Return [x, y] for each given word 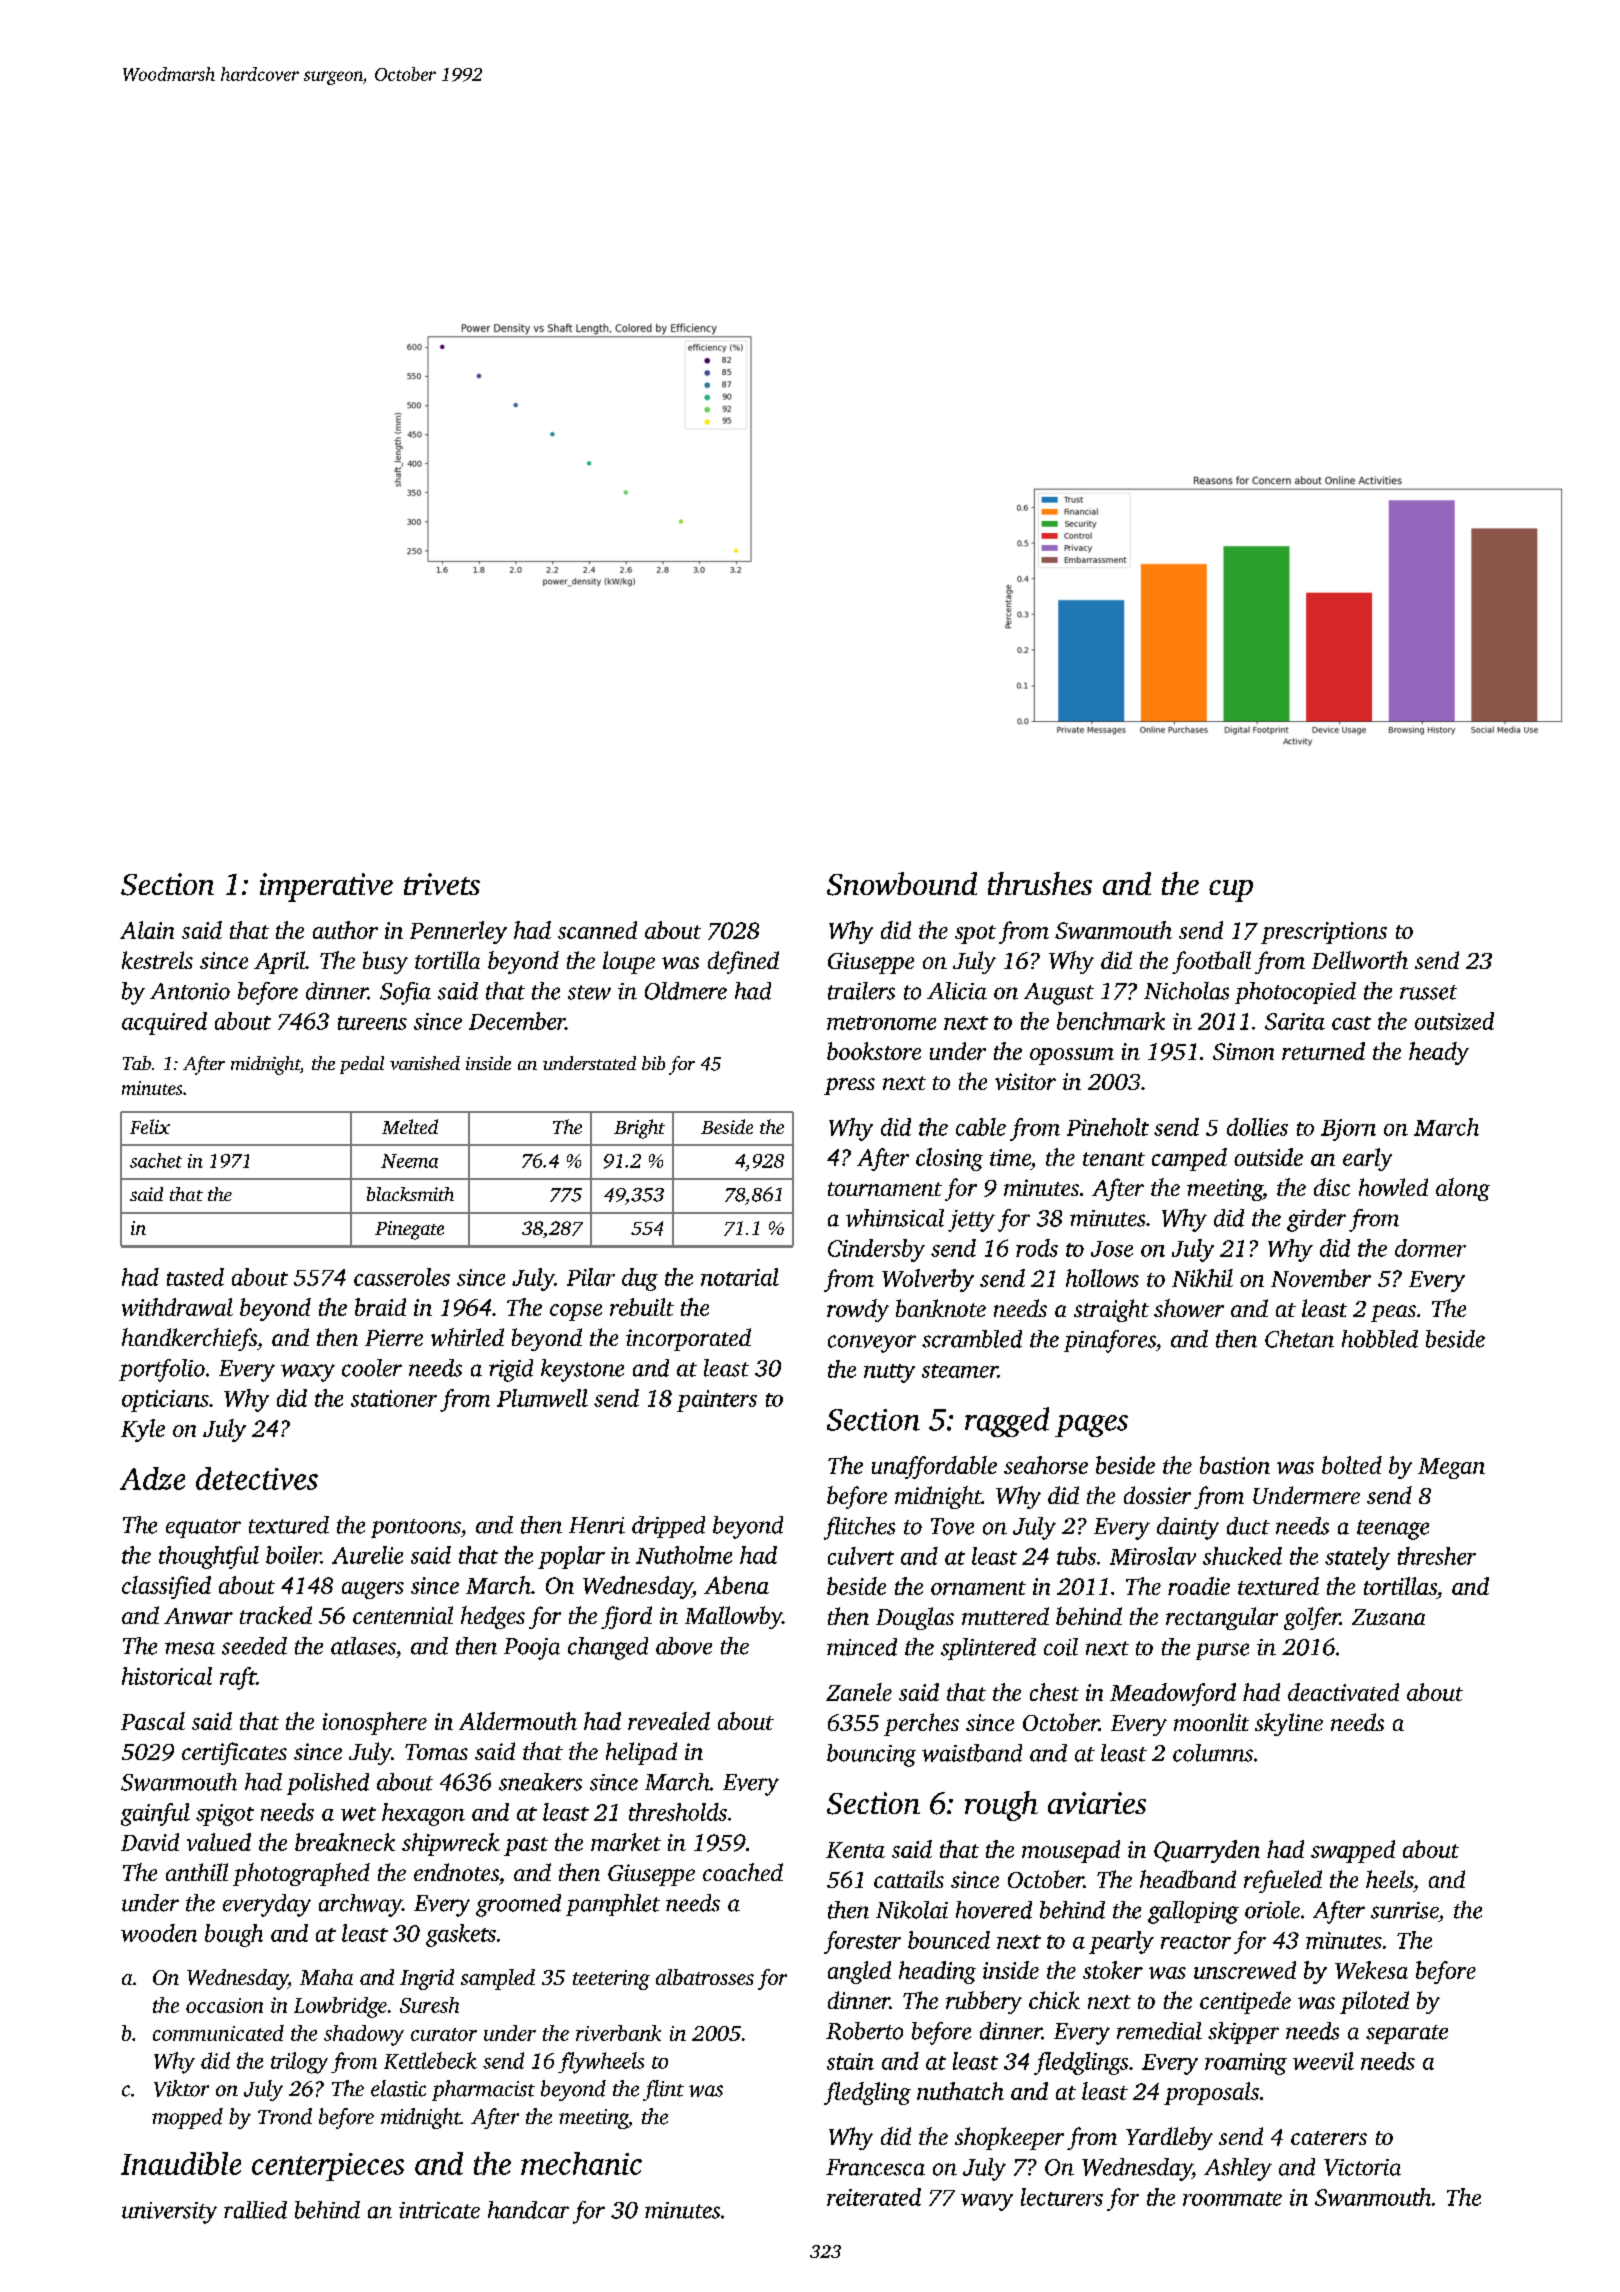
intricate [439, 2210]
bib [653, 1063]
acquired [164, 1023]
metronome [881, 1023]
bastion [1235, 1465]
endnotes [456, 1872]
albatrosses [705, 1977]
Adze [152, 1478]
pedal [362, 1065]
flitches [859, 1528]
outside [1268, 1157]
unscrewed [1245, 1970]
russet [1428, 992]
